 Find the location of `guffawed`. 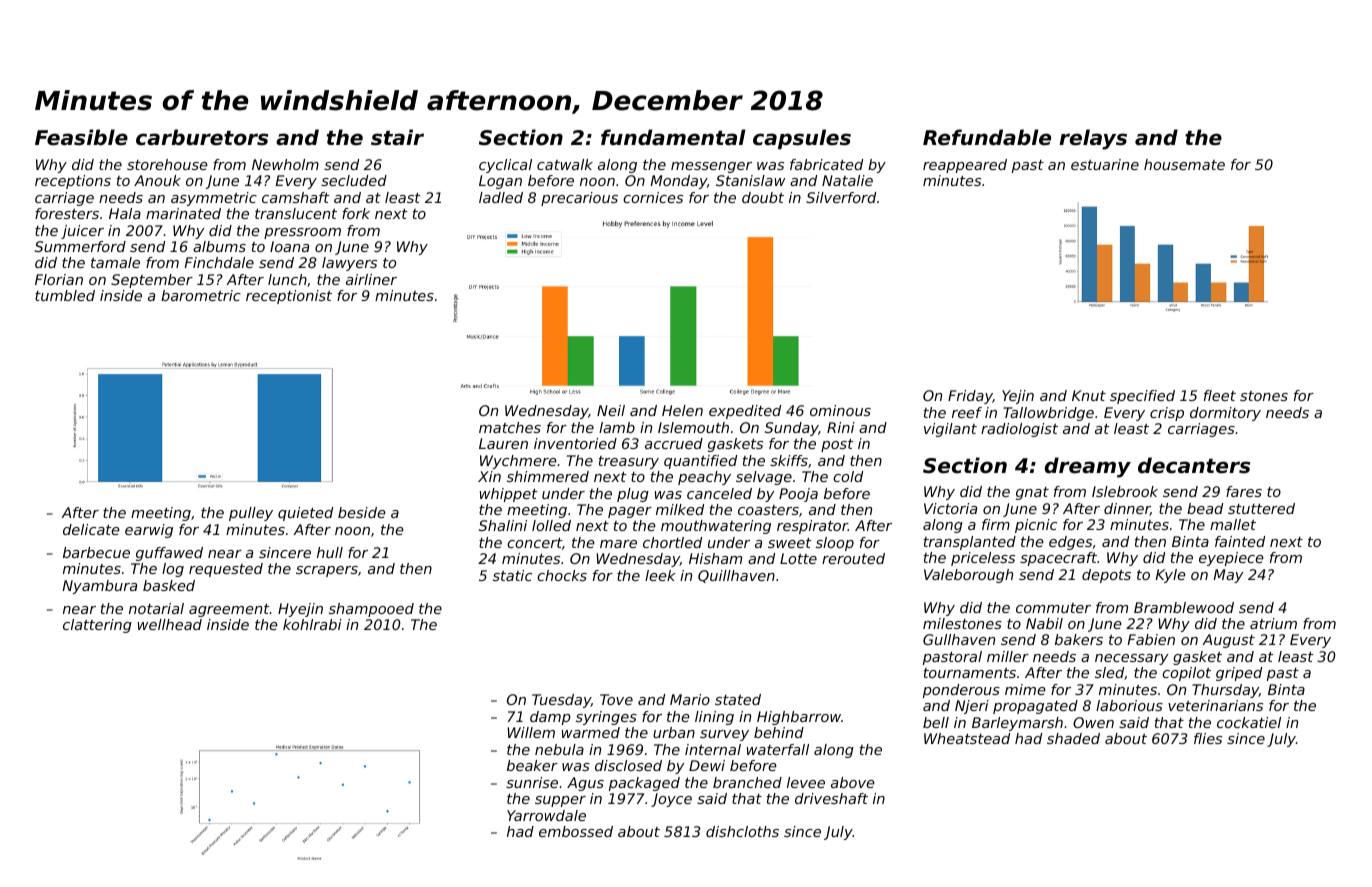

guffawed is located at coordinates (169, 554).
